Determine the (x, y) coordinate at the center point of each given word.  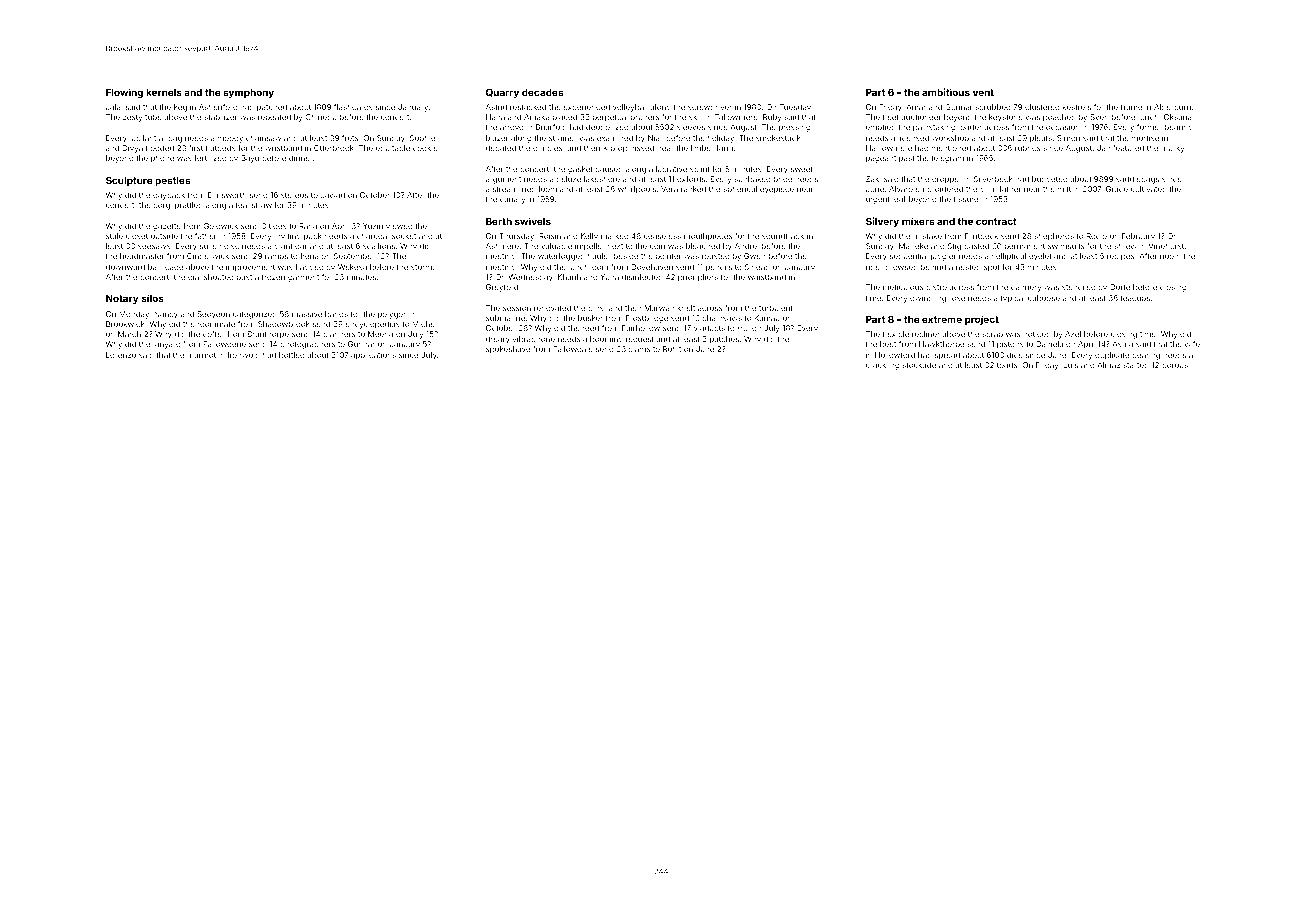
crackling (882, 366)
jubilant (142, 139)
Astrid (496, 107)
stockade (919, 365)
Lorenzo (121, 355)
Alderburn (1172, 107)
